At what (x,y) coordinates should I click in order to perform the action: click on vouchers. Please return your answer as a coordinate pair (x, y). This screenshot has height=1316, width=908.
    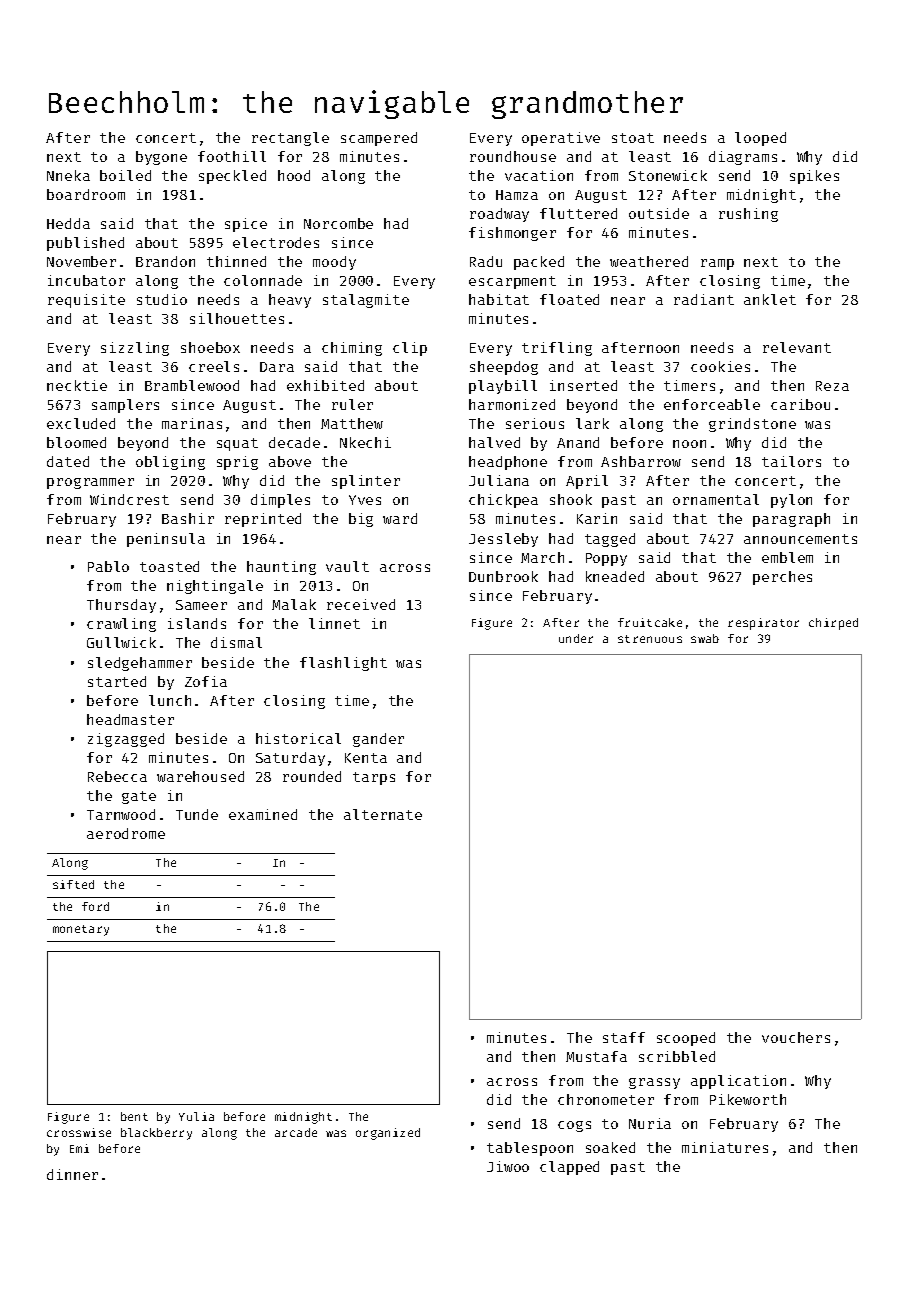
    Looking at the image, I should click on (796, 1037).
